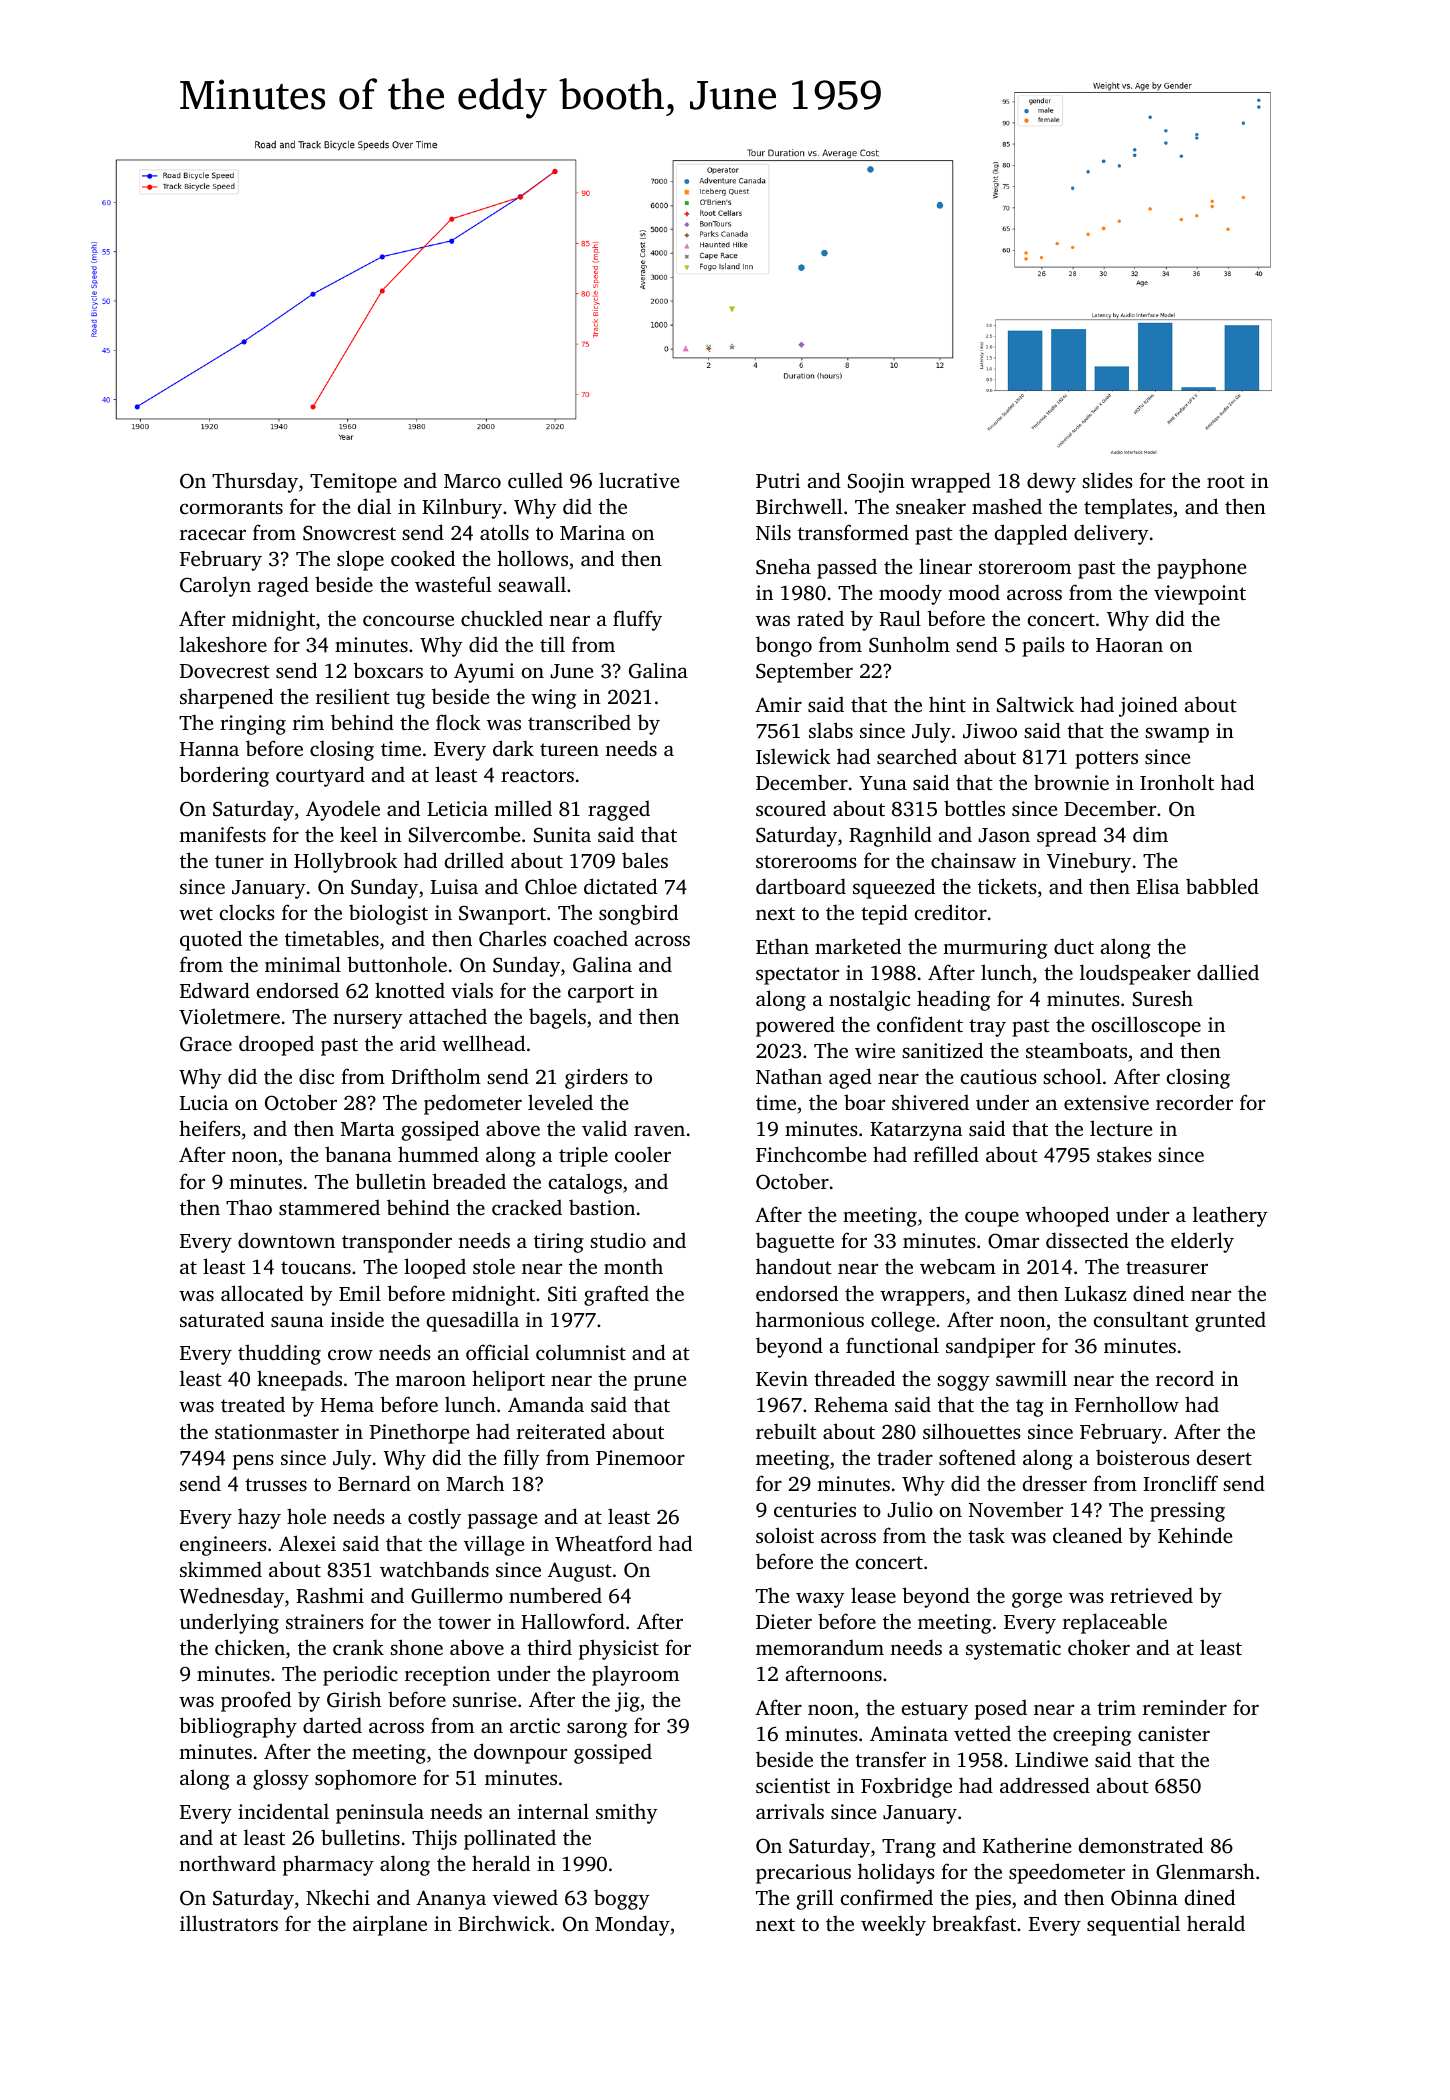 Image resolution: width=1450 pixels, height=2100 pixels. What do you see at coordinates (253, 1404) in the page?
I see `treated` at bounding box center [253, 1404].
